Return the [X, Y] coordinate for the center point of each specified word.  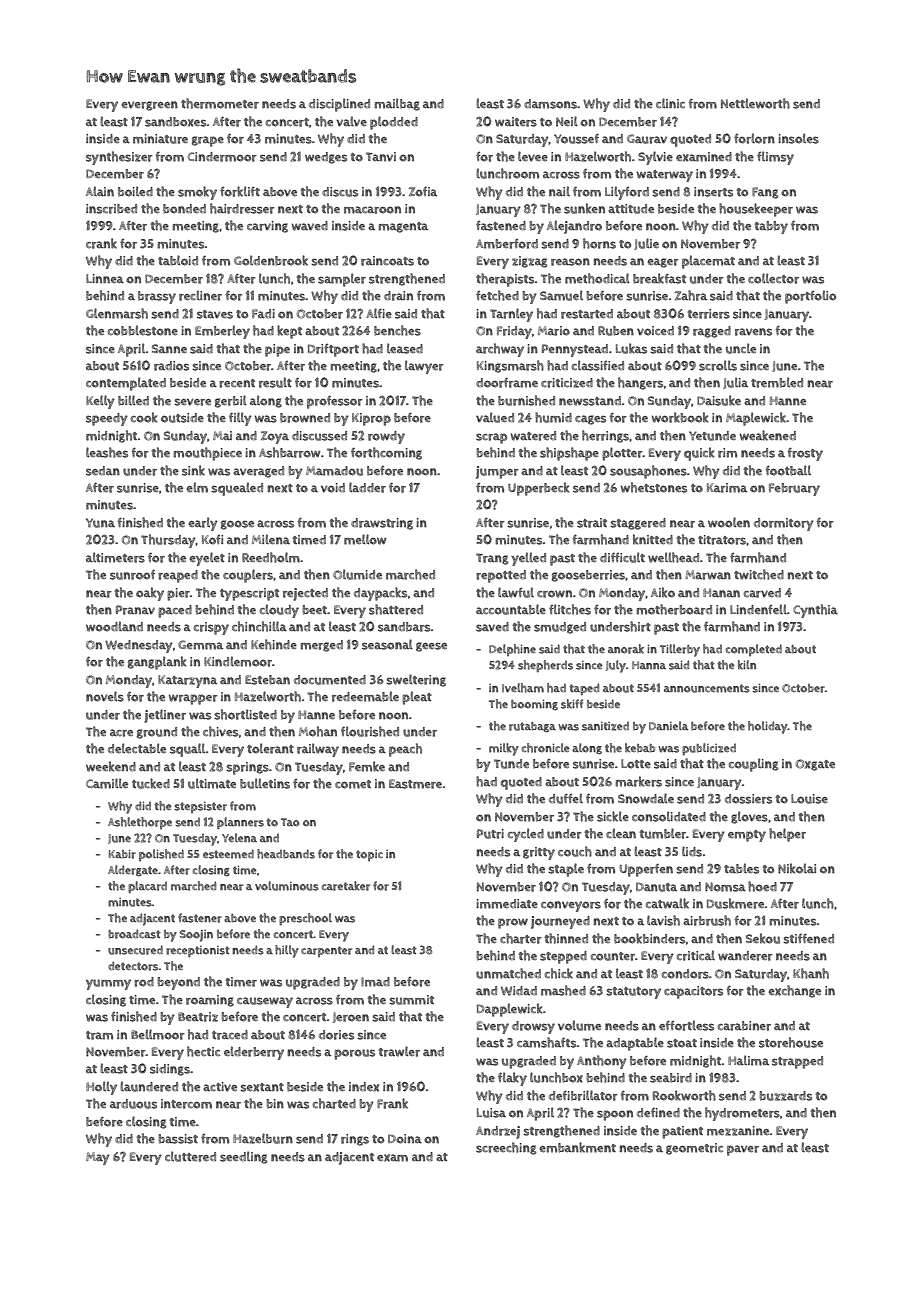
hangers [640, 383]
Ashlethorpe [140, 823]
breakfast [659, 278]
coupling [753, 765]
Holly [101, 1088]
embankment [577, 1147]
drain [398, 296]
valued [495, 417]
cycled [526, 835]
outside [182, 418]
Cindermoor [222, 157]
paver [743, 1150]
